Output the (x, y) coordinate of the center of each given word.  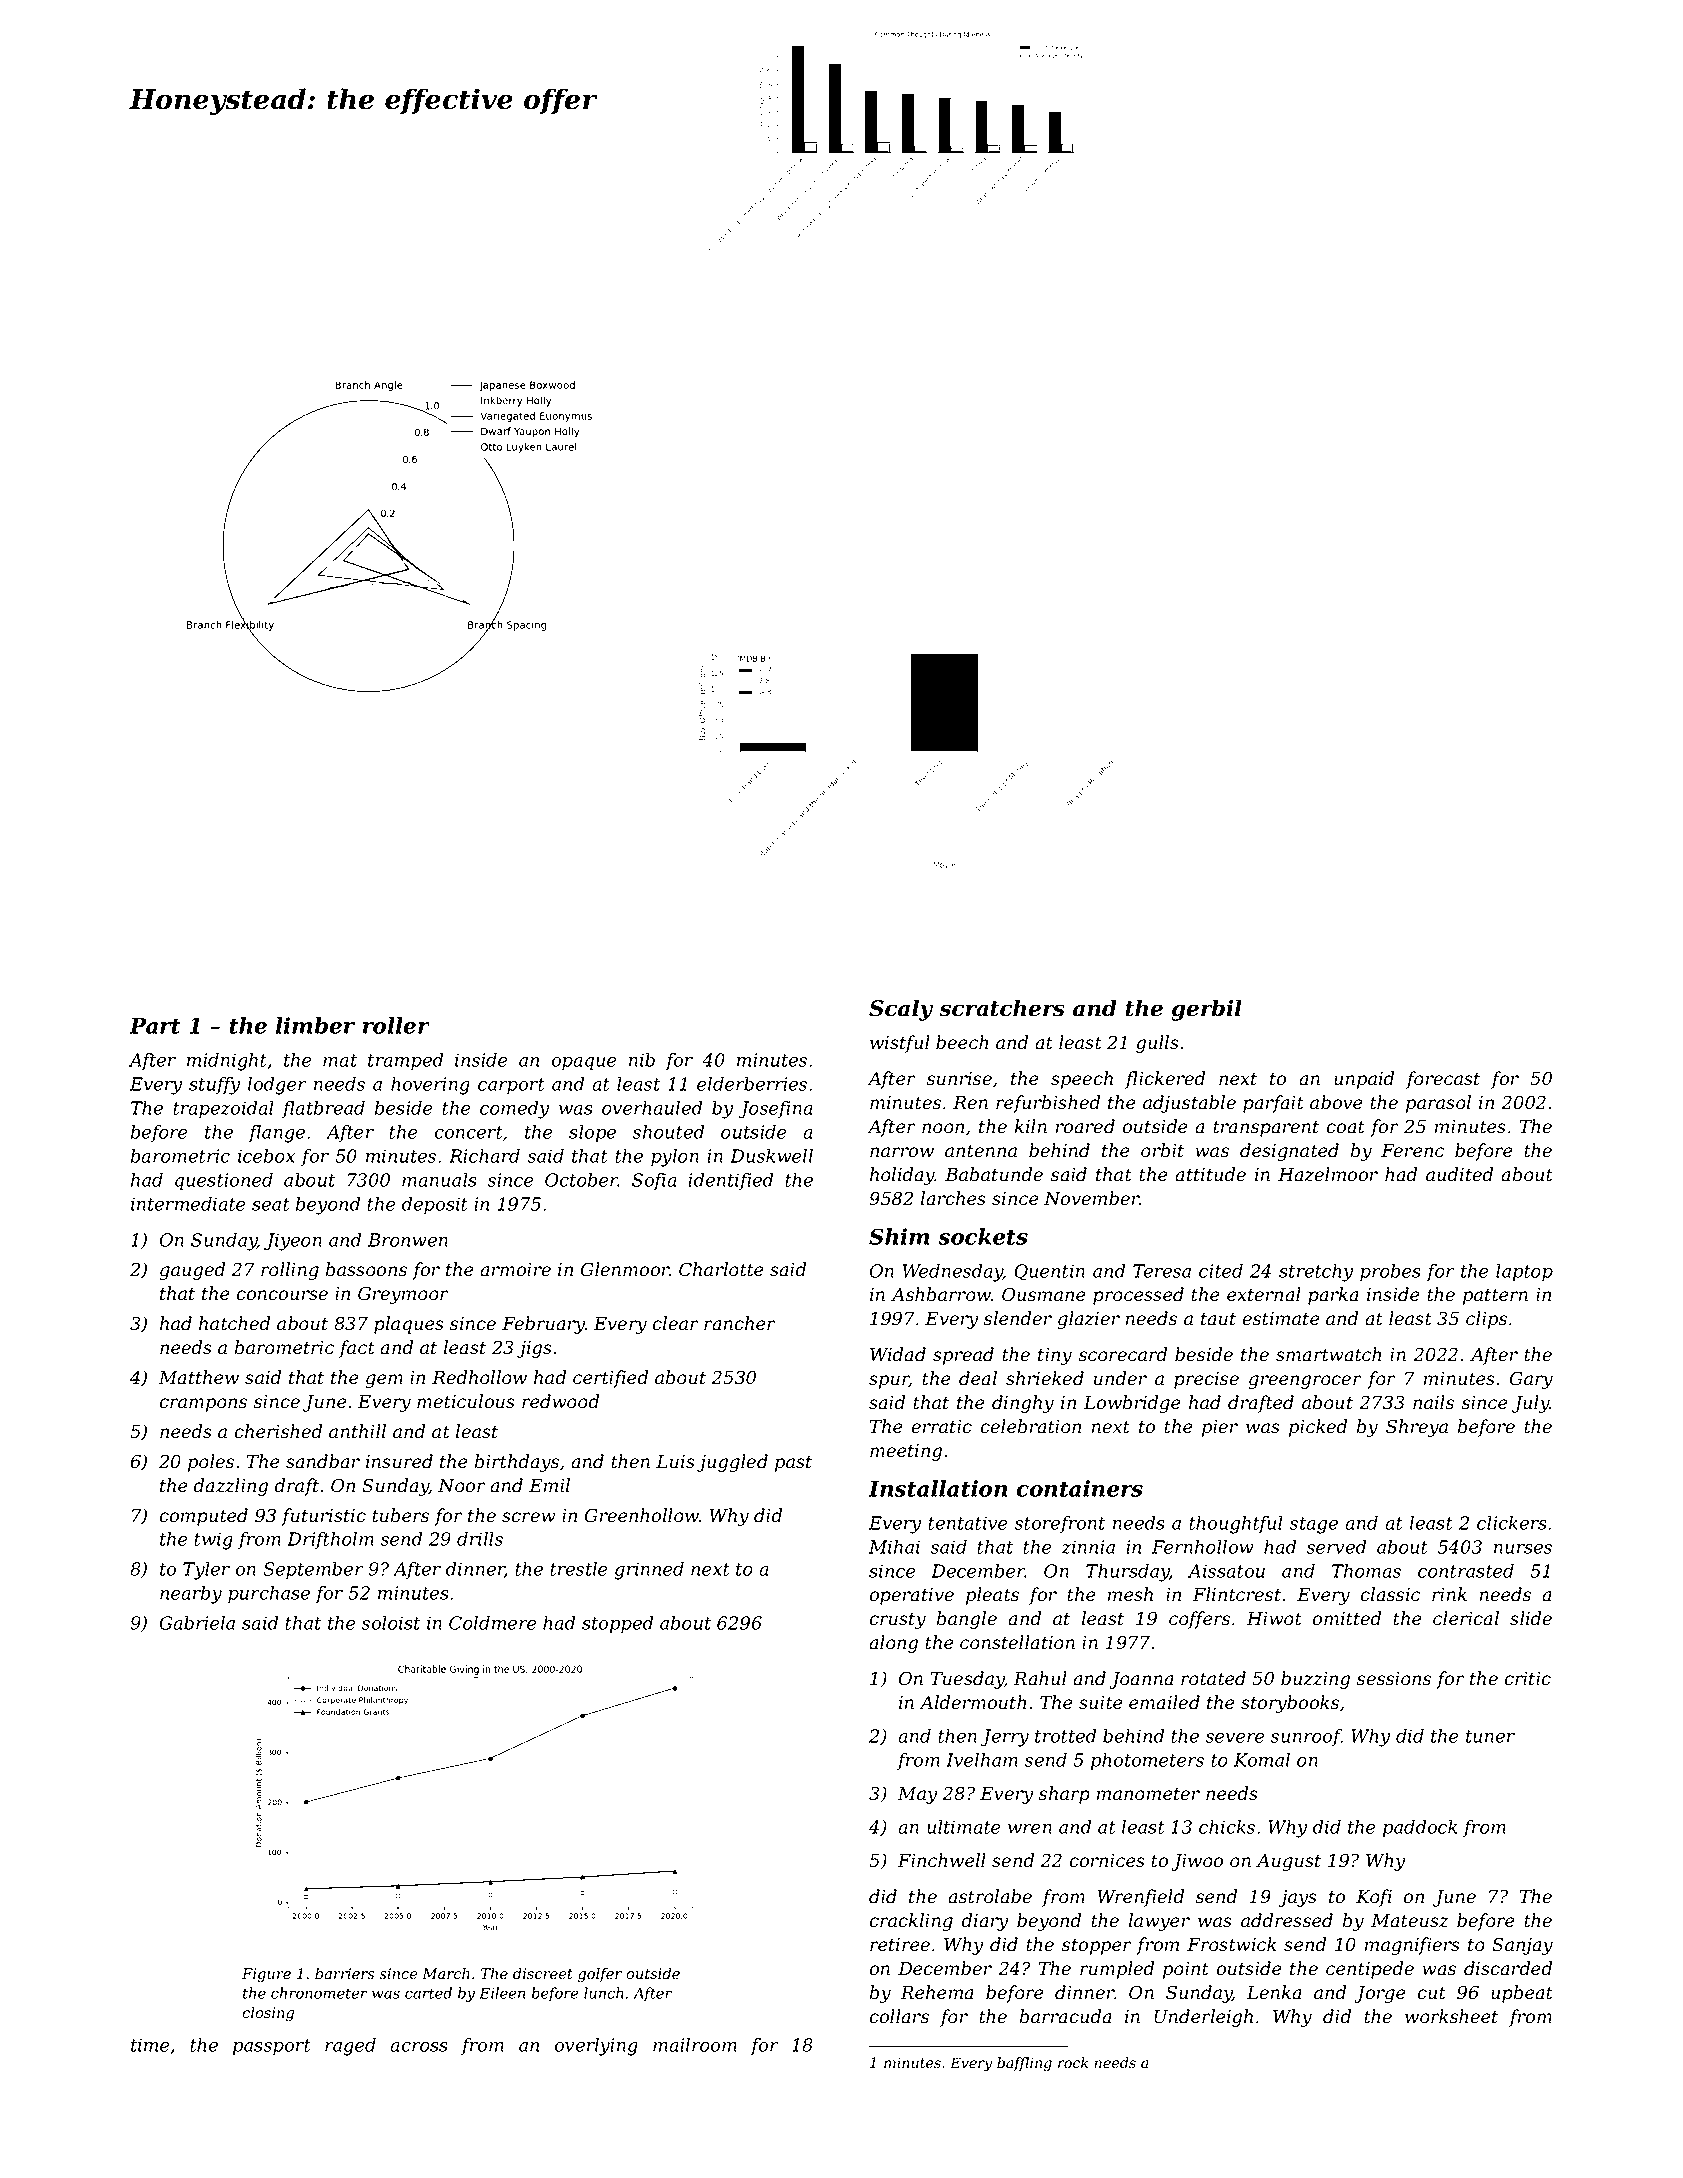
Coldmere (493, 1623)
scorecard (1123, 1354)
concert (469, 1132)
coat (1345, 1127)
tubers (400, 1515)
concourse (282, 1295)
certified (610, 1379)
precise (1206, 1380)
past (793, 1464)
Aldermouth (973, 1702)
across (419, 2047)
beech (962, 1042)
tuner (1490, 1736)
